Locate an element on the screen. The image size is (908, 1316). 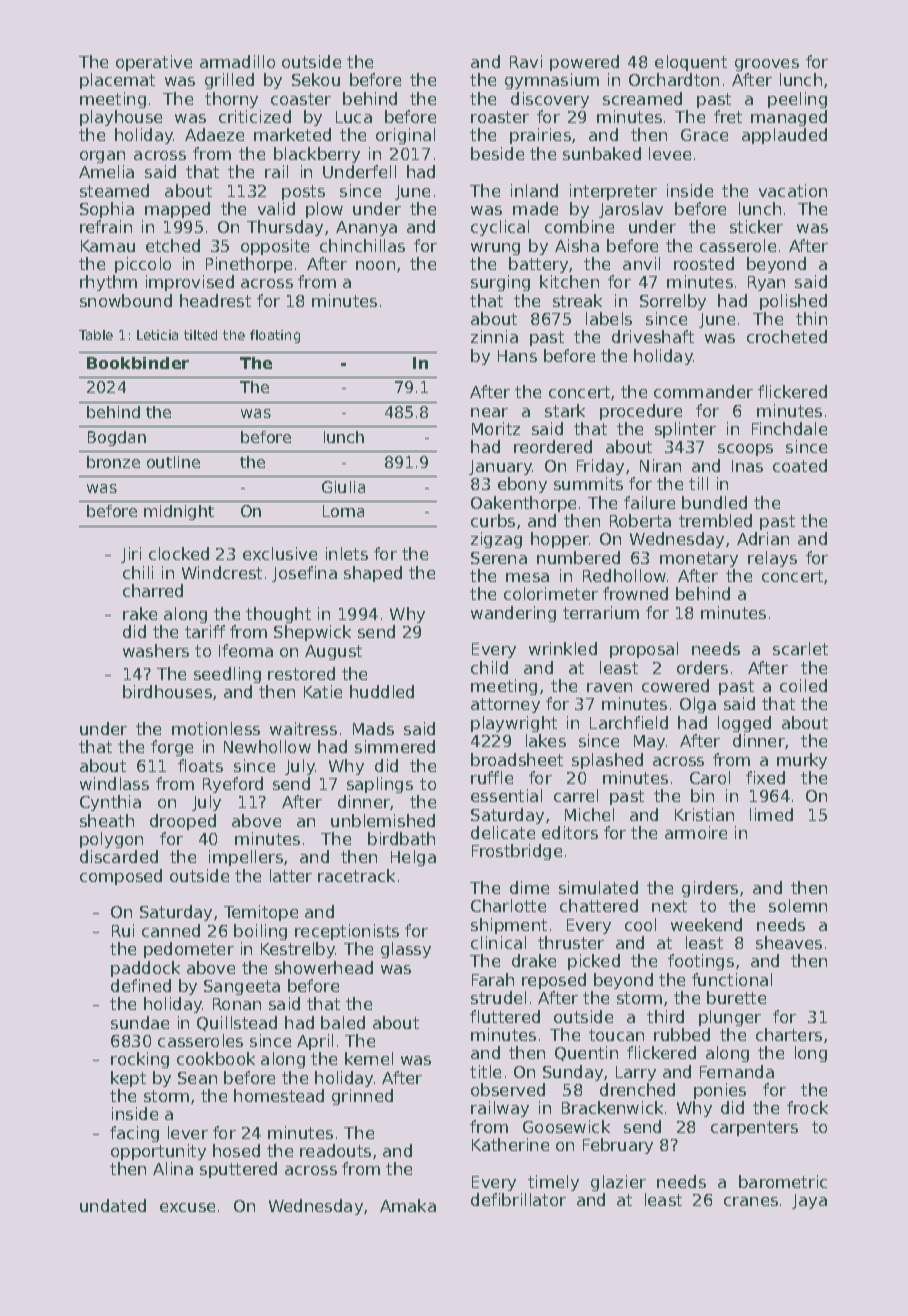
Luca is located at coordinates (354, 117).
